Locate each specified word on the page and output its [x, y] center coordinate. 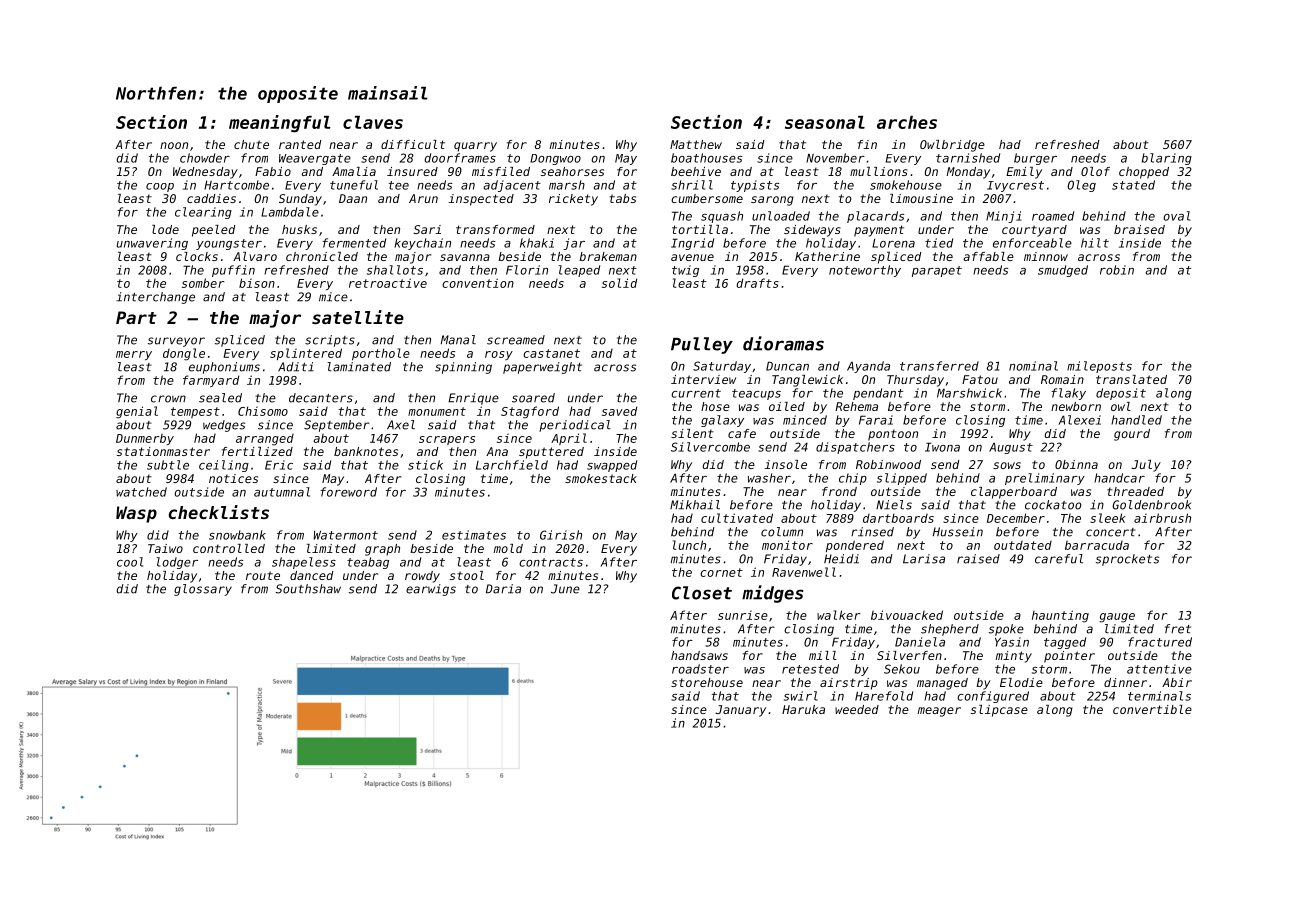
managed [942, 684]
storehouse [707, 682]
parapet [937, 271]
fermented [354, 243]
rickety [573, 200]
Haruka [803, 709]
